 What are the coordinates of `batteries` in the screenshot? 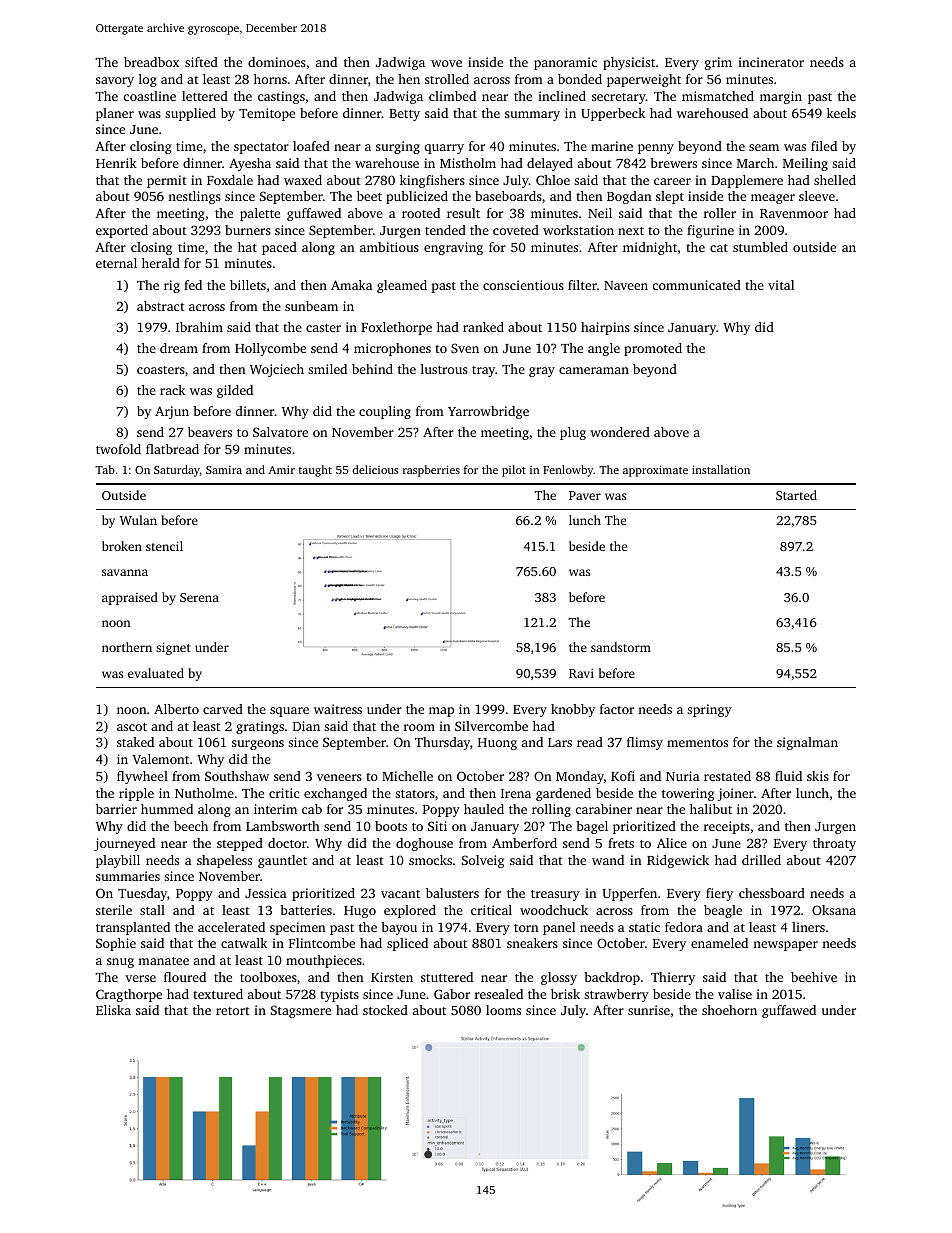 It's located at (306, 910).
